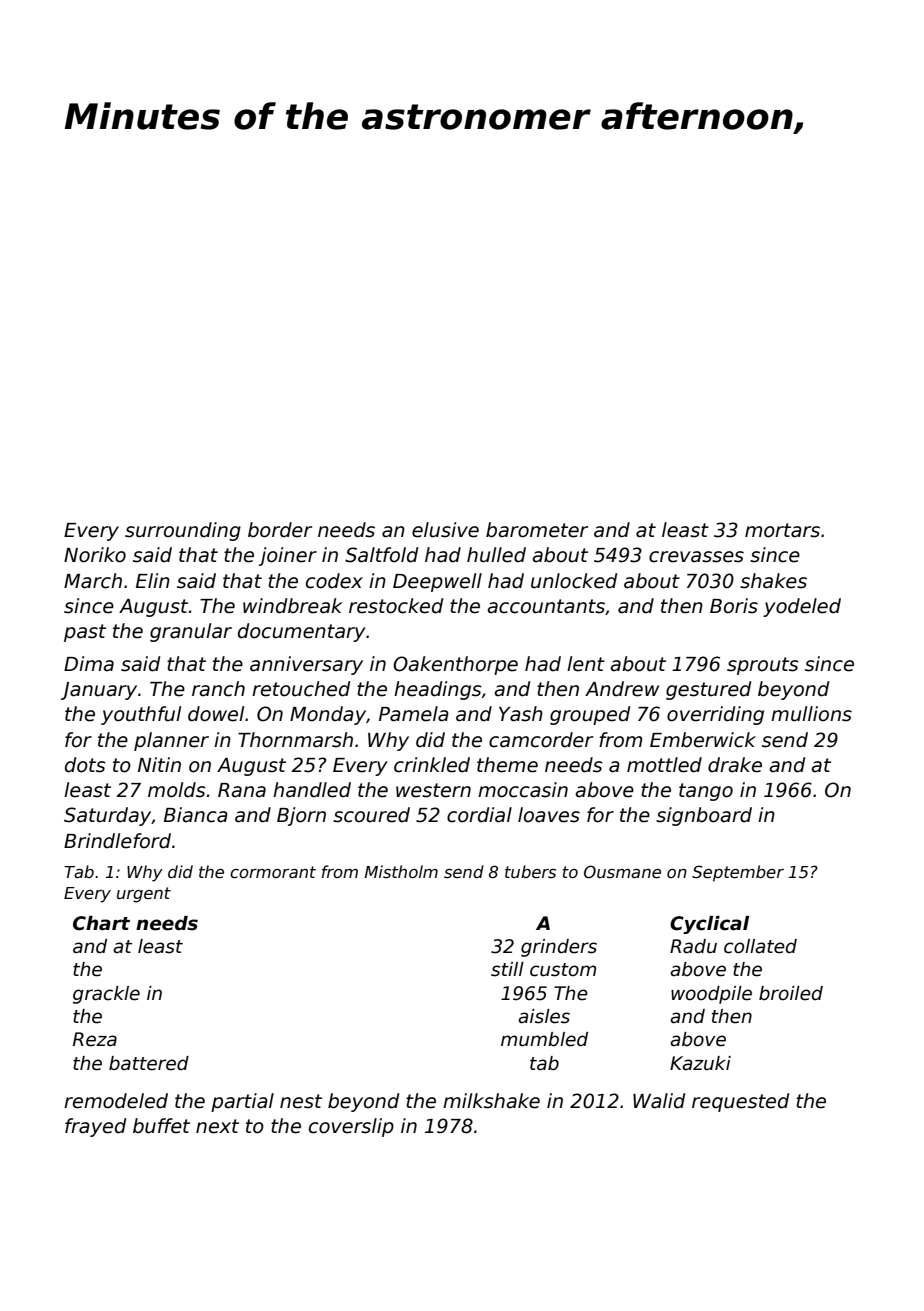 The width and height of the page is (924, 1311). Describe the element at coordinates (117, 841) in the page. I see `Brindleford` at that location.
